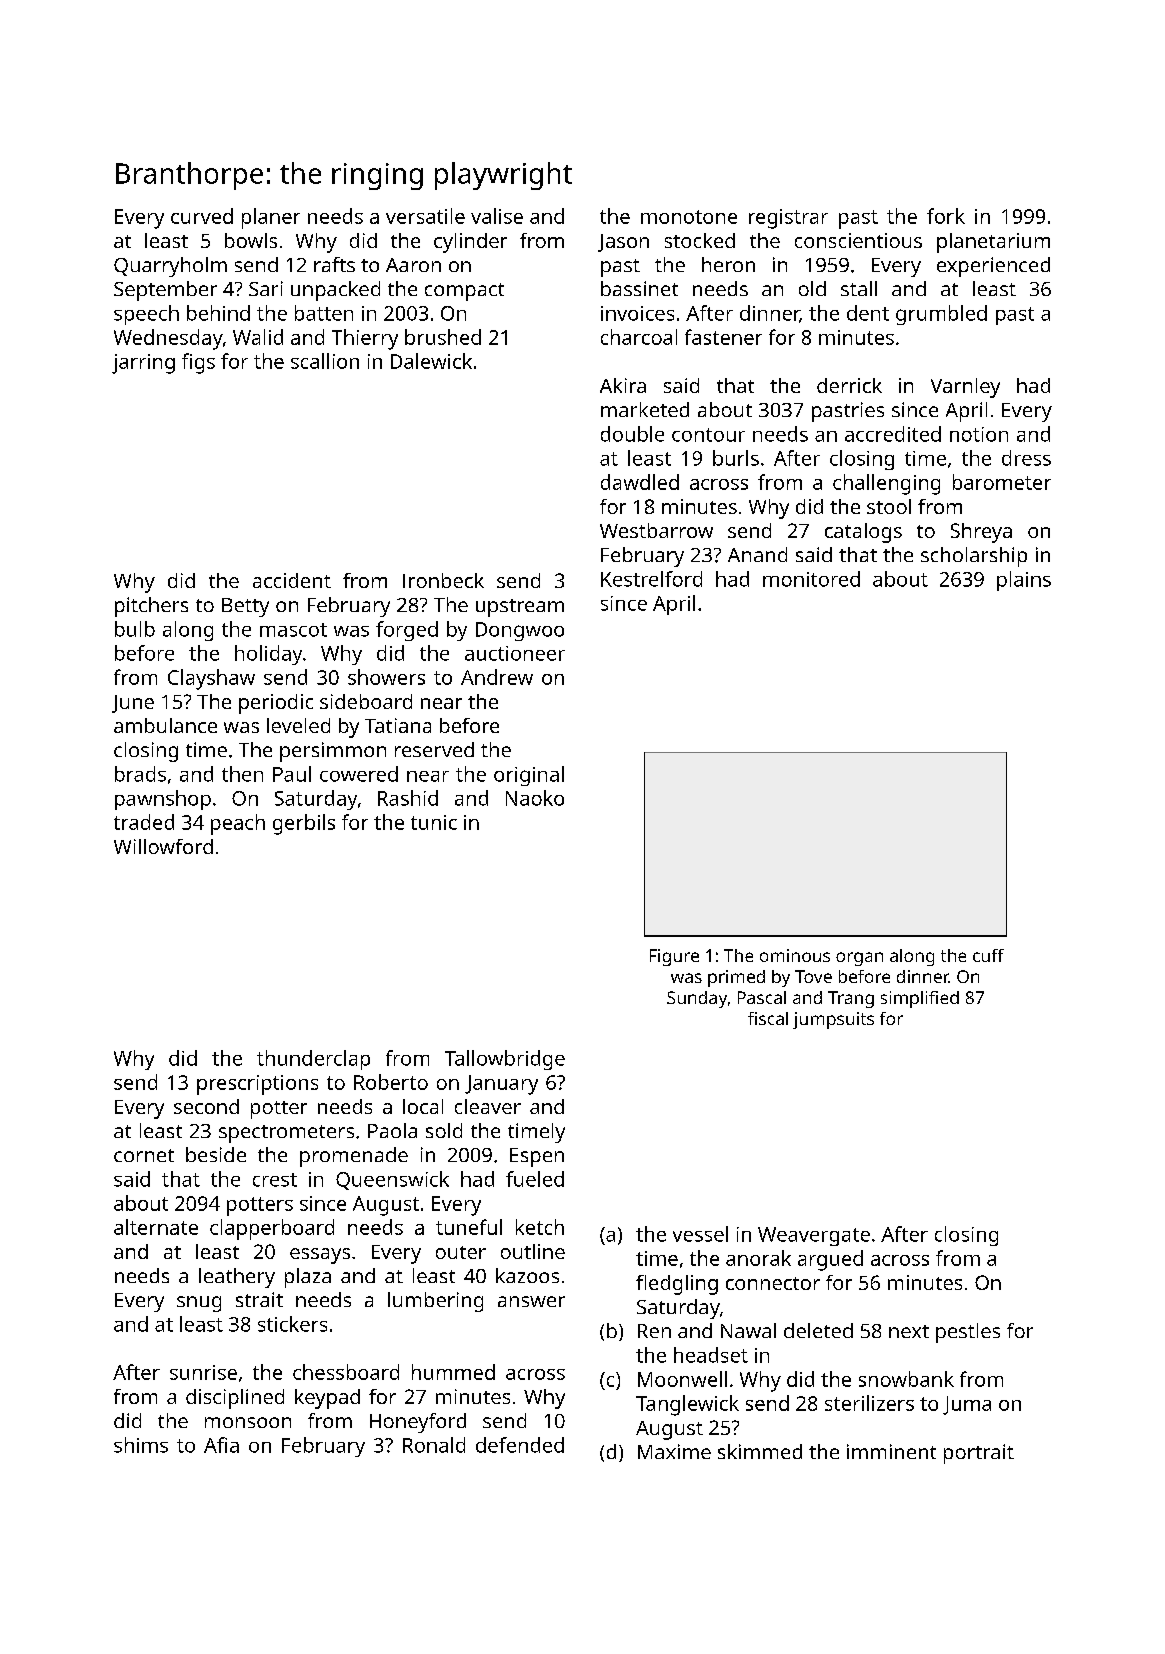 Image resolution: width=1165 pixels, height=1654 pixels. Describe the element at coordinates (814, 1236) in the screenshot. I see `Weavergate` at that location.
